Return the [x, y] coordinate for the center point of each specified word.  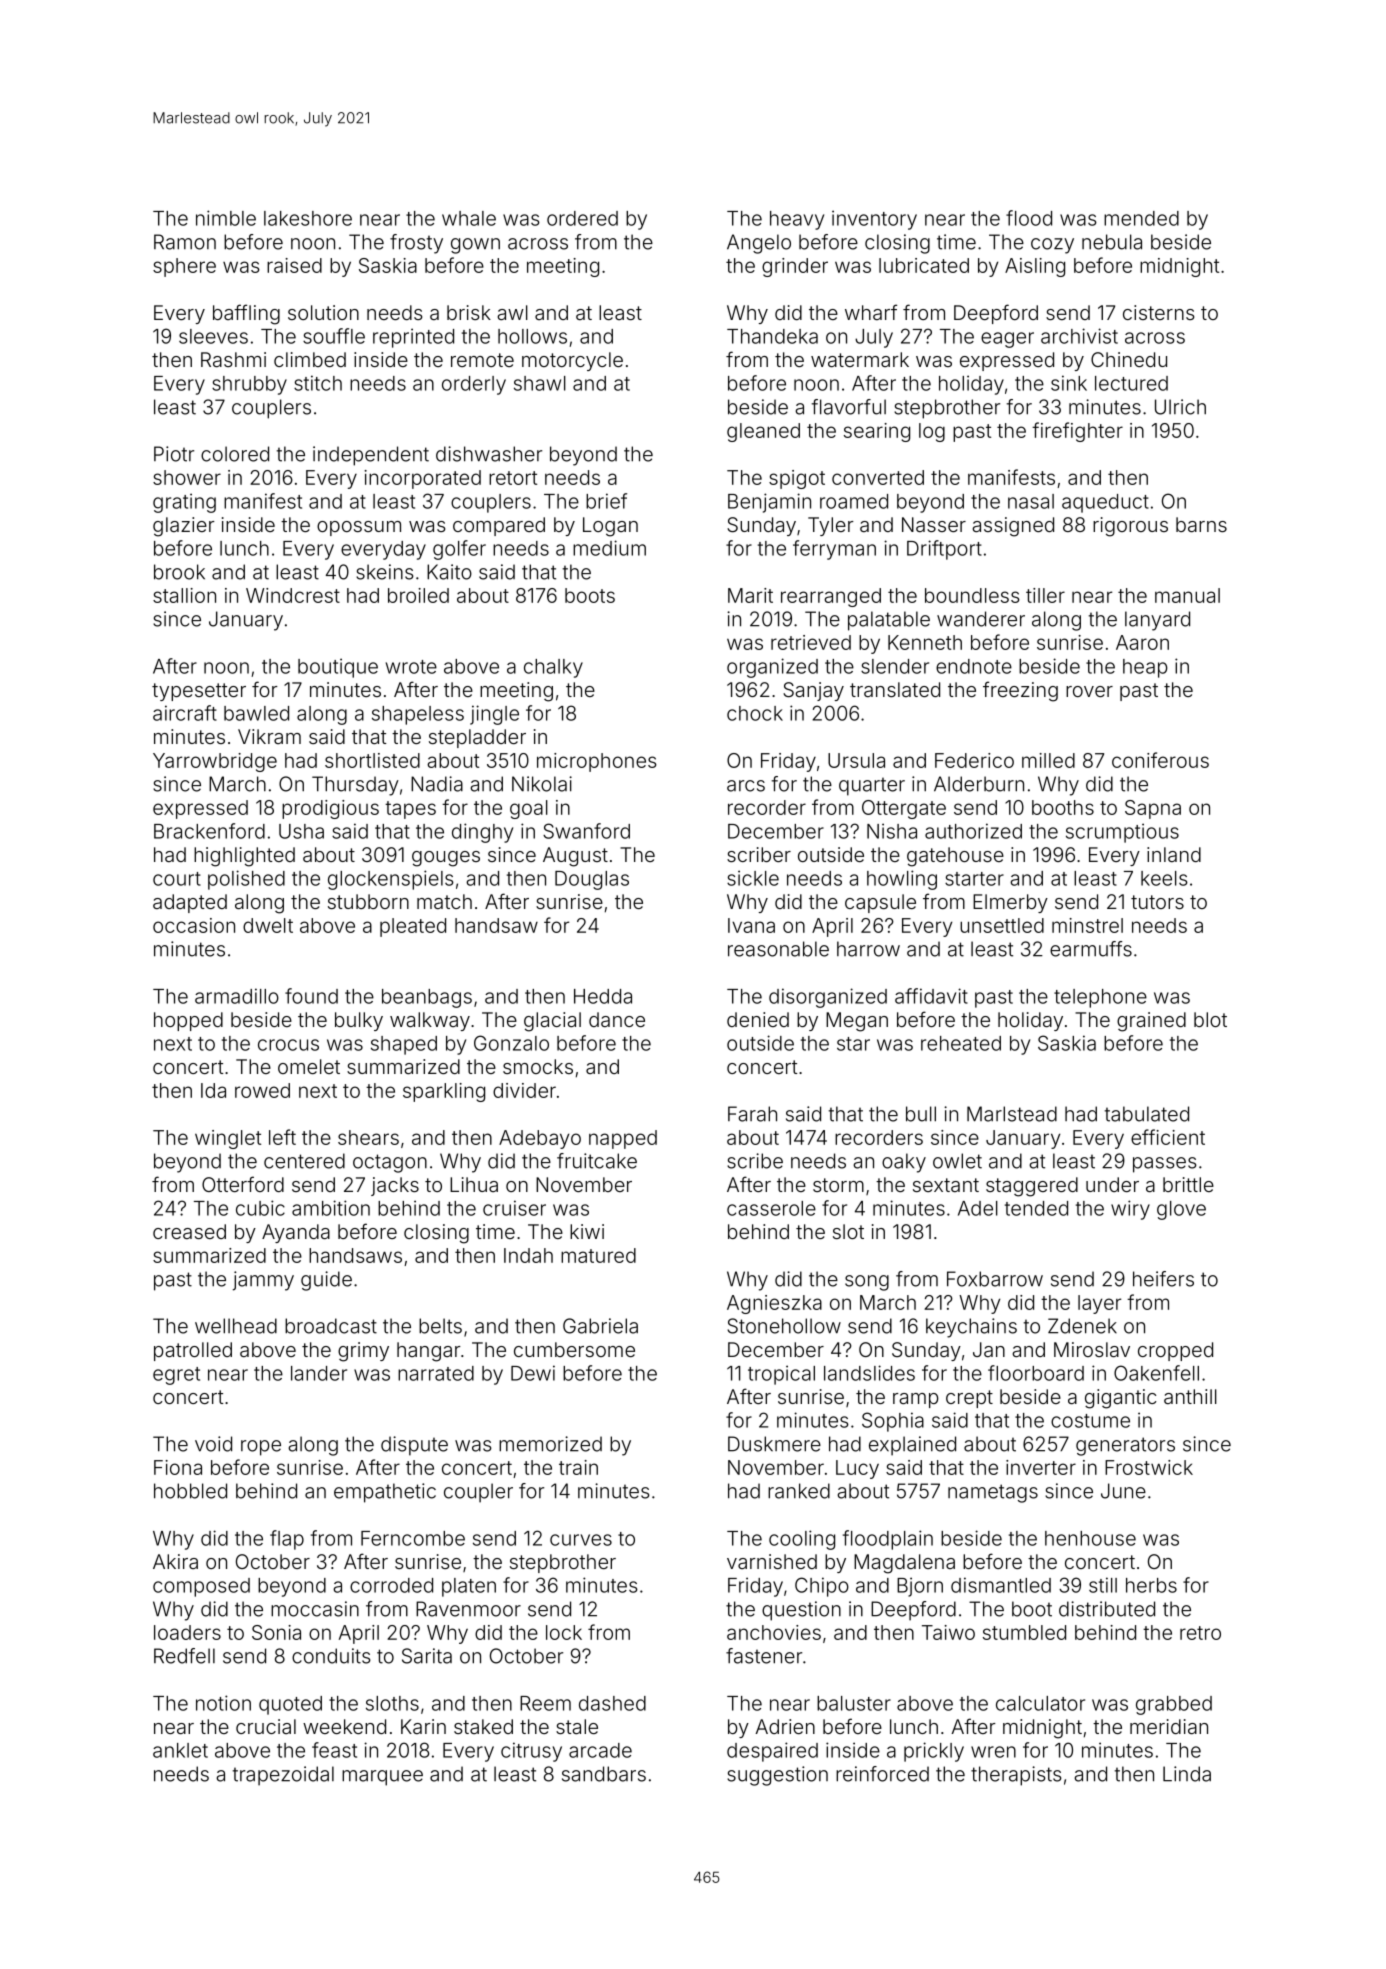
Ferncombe [413, 1538]
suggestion [777, 1776]
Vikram [269, 736]
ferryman [834, 550]
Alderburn [979, 784]
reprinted [413, 338]
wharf [871, 312]
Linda [1187, 1774]
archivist [1079, 336]
